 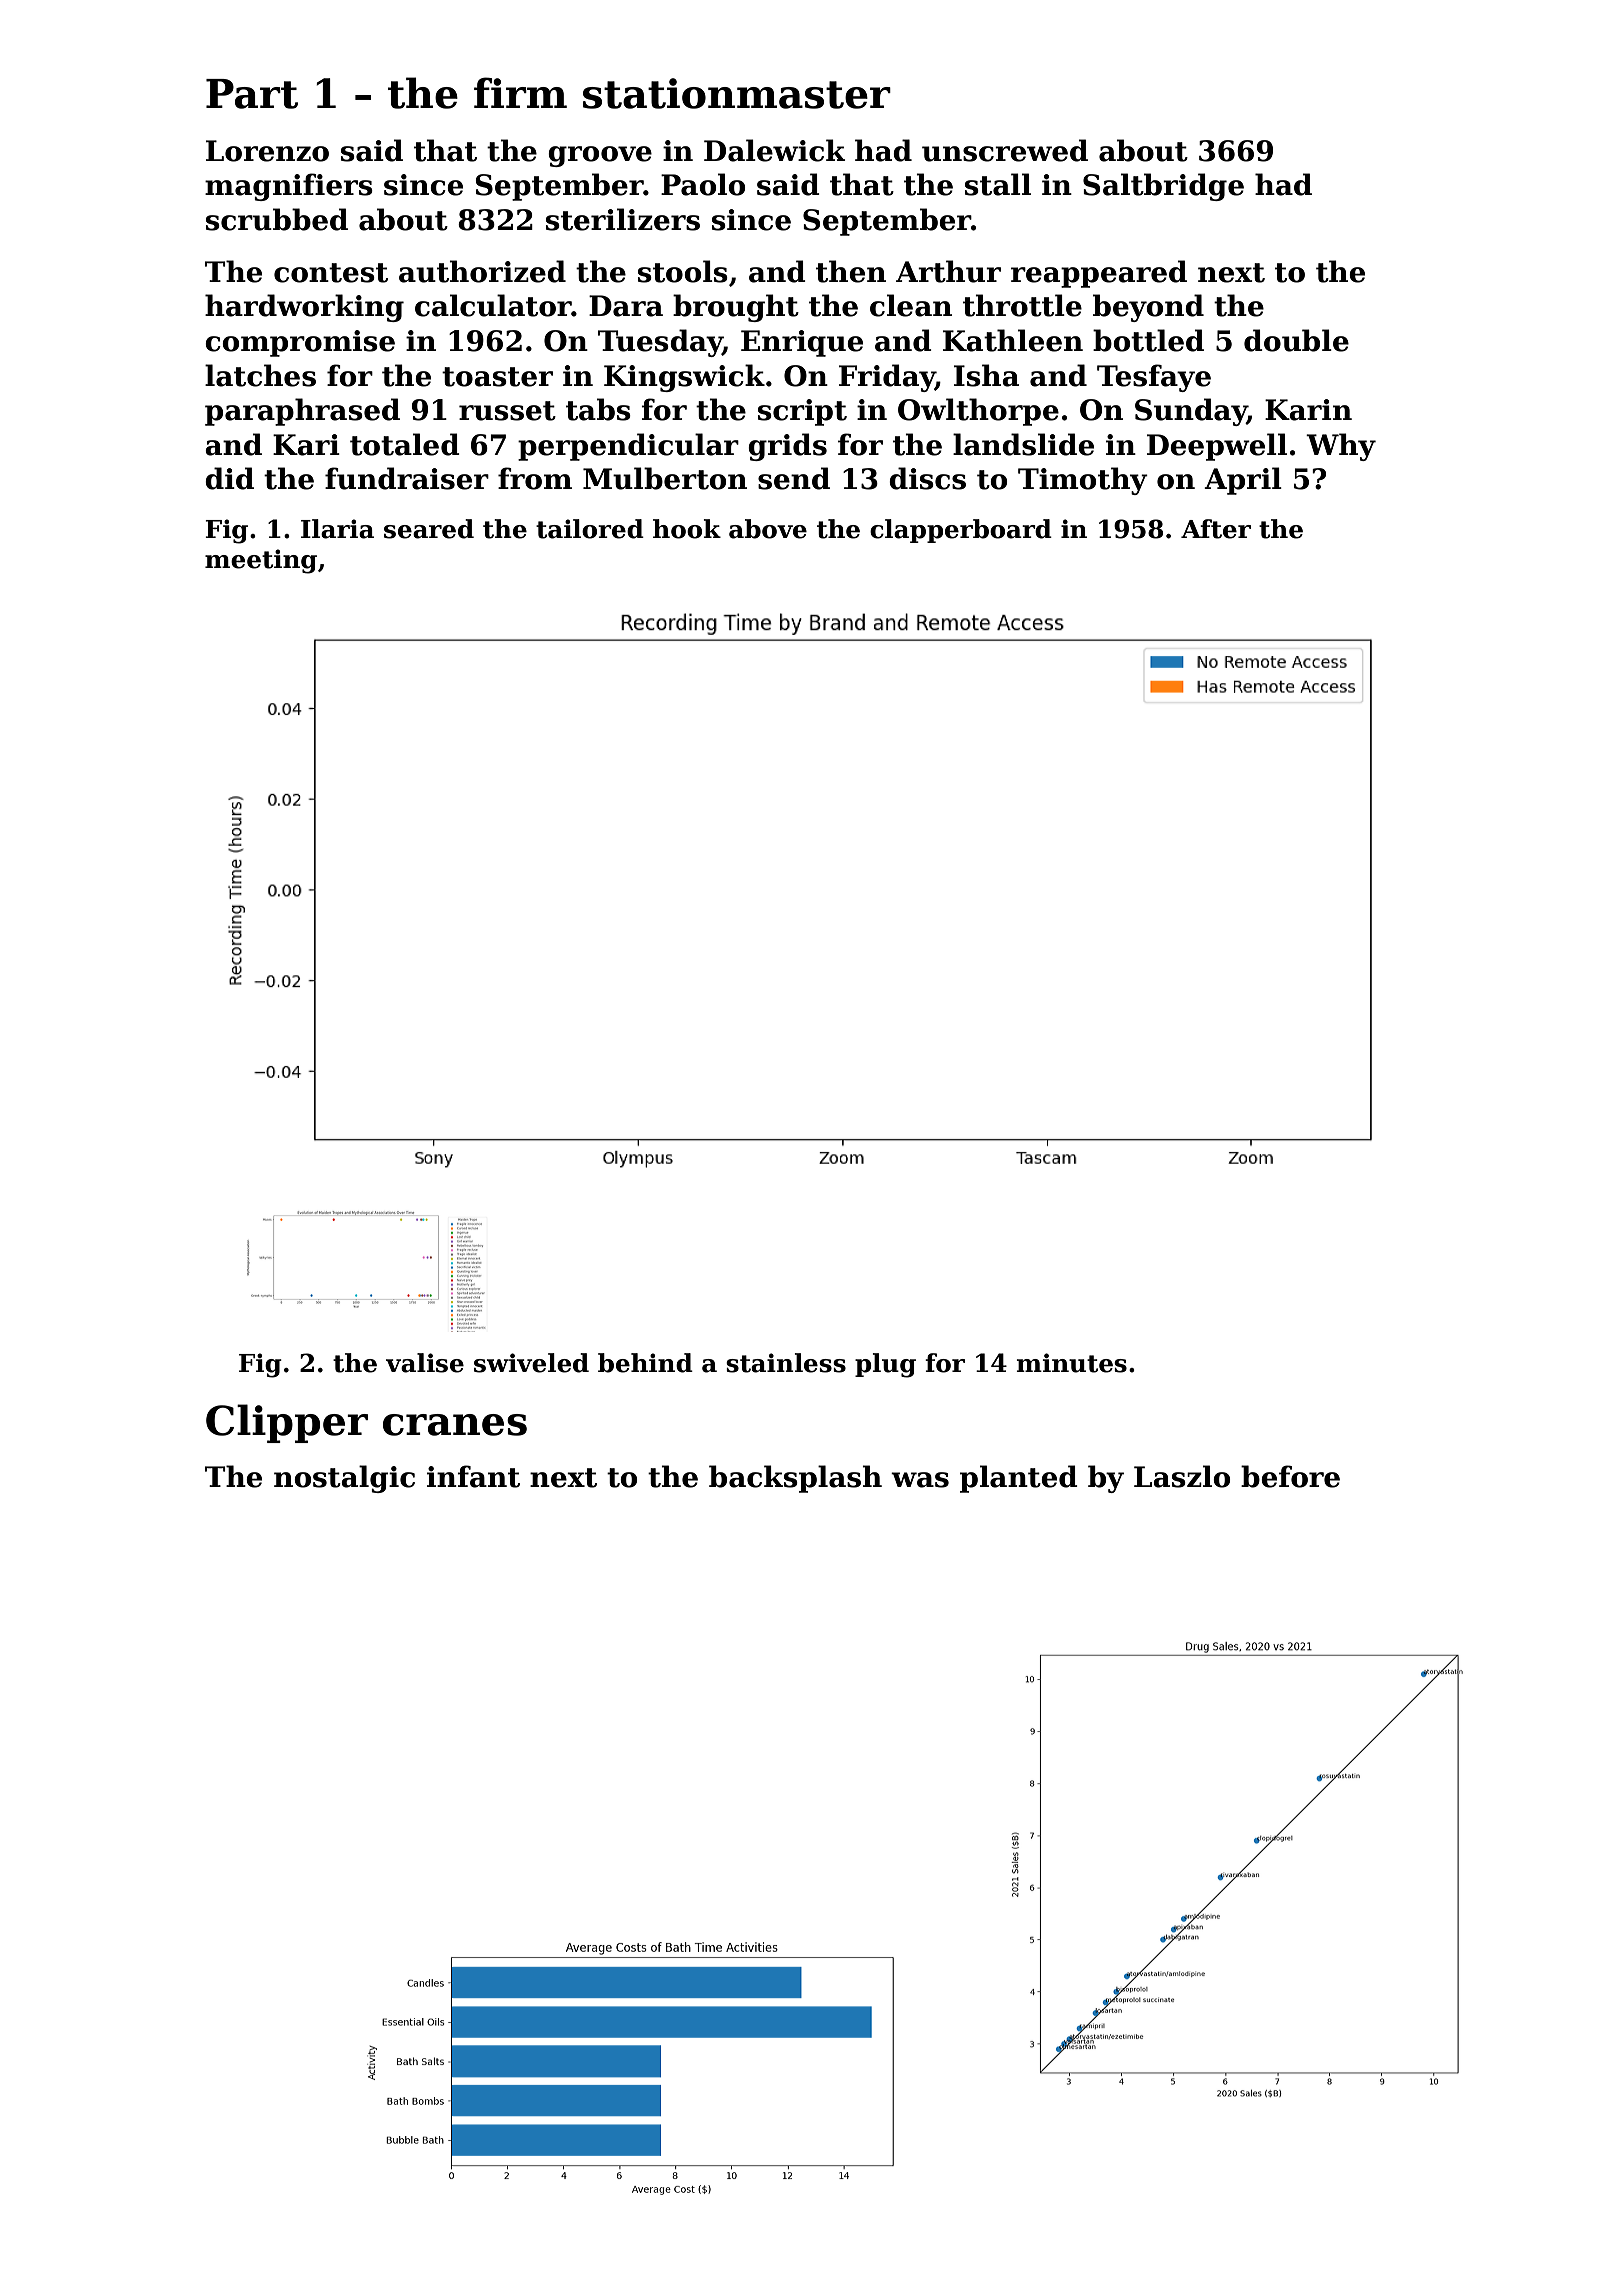 I want to click on was, so click(x=920, y=1480).
